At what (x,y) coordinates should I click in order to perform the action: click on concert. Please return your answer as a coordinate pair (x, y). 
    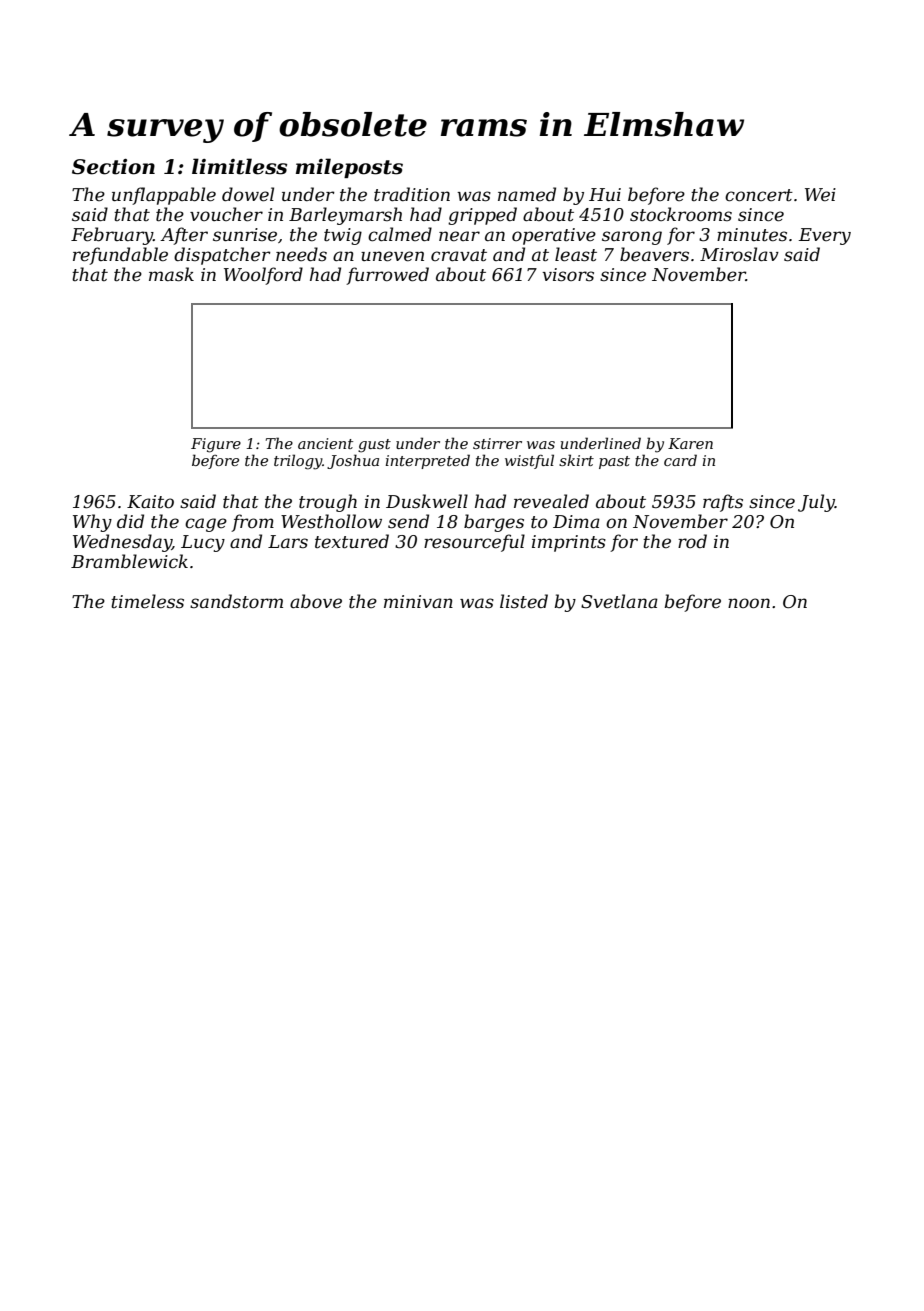
    Looking at the image, I should click on (759, 195).
